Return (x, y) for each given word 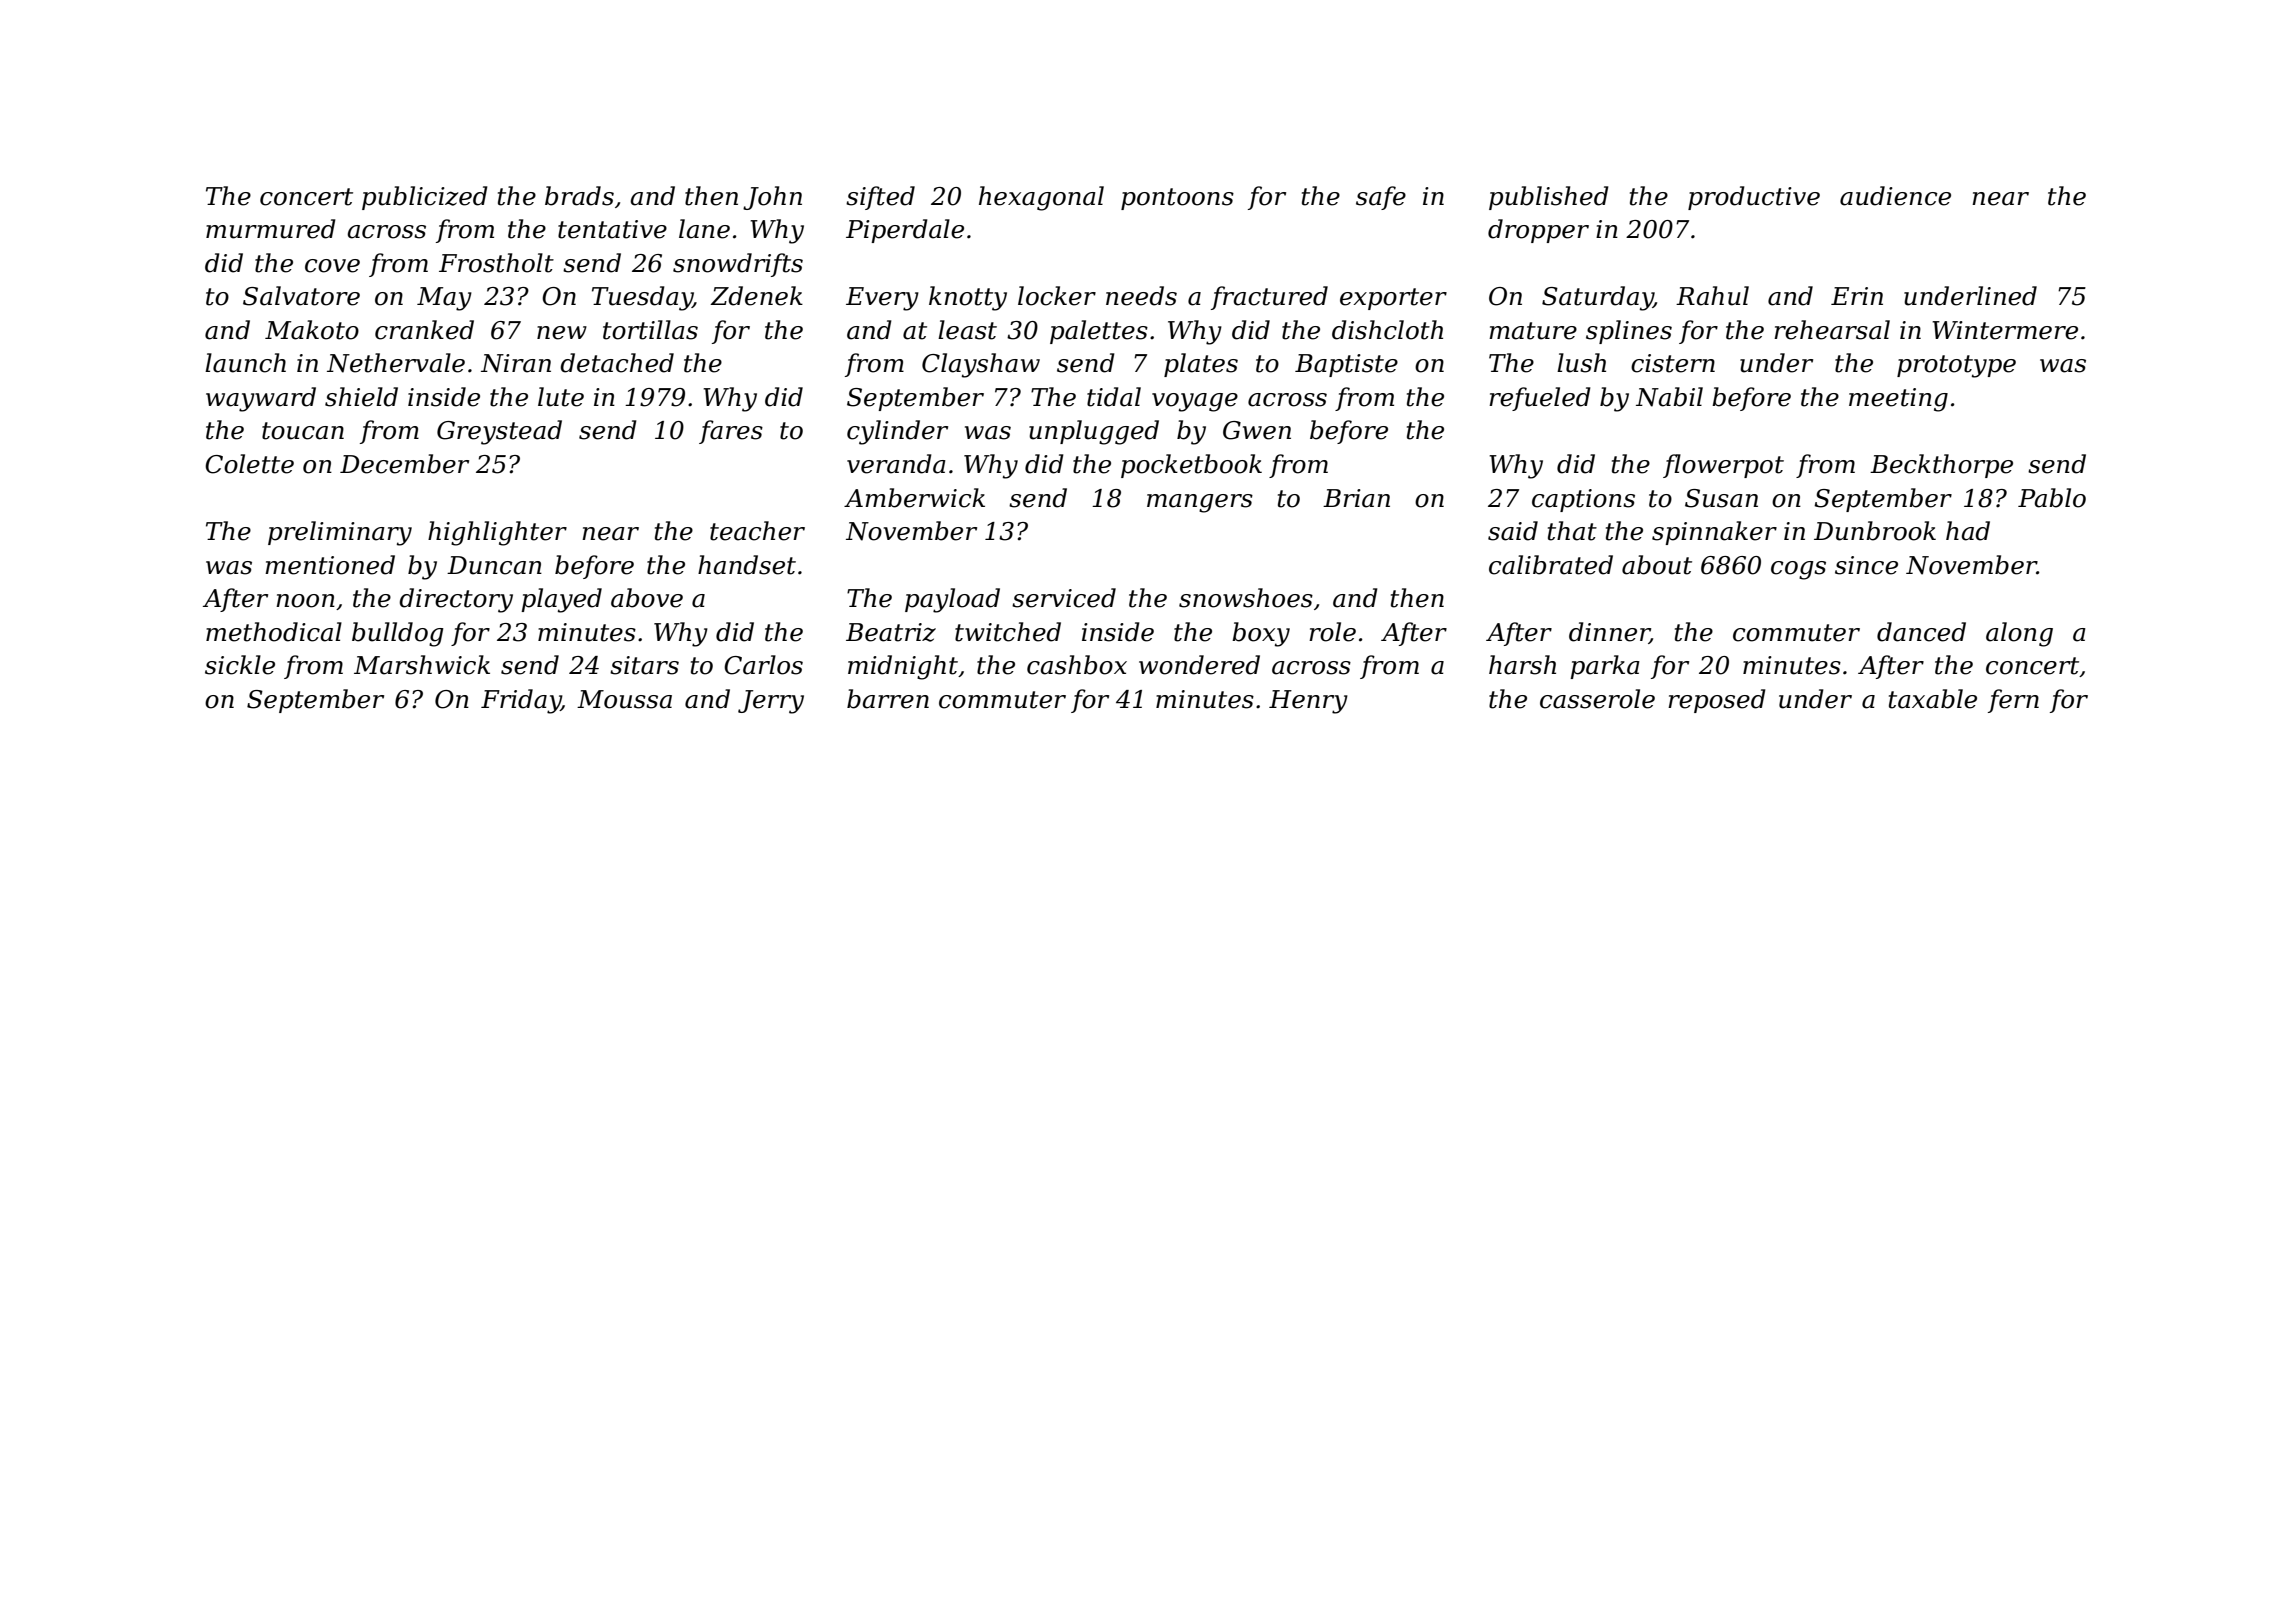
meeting (1898, 400)
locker (1057, 296)
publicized (425, 198)
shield (361, 397)
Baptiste (1346, 365)
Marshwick (422, 665)
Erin (1857, 296)
